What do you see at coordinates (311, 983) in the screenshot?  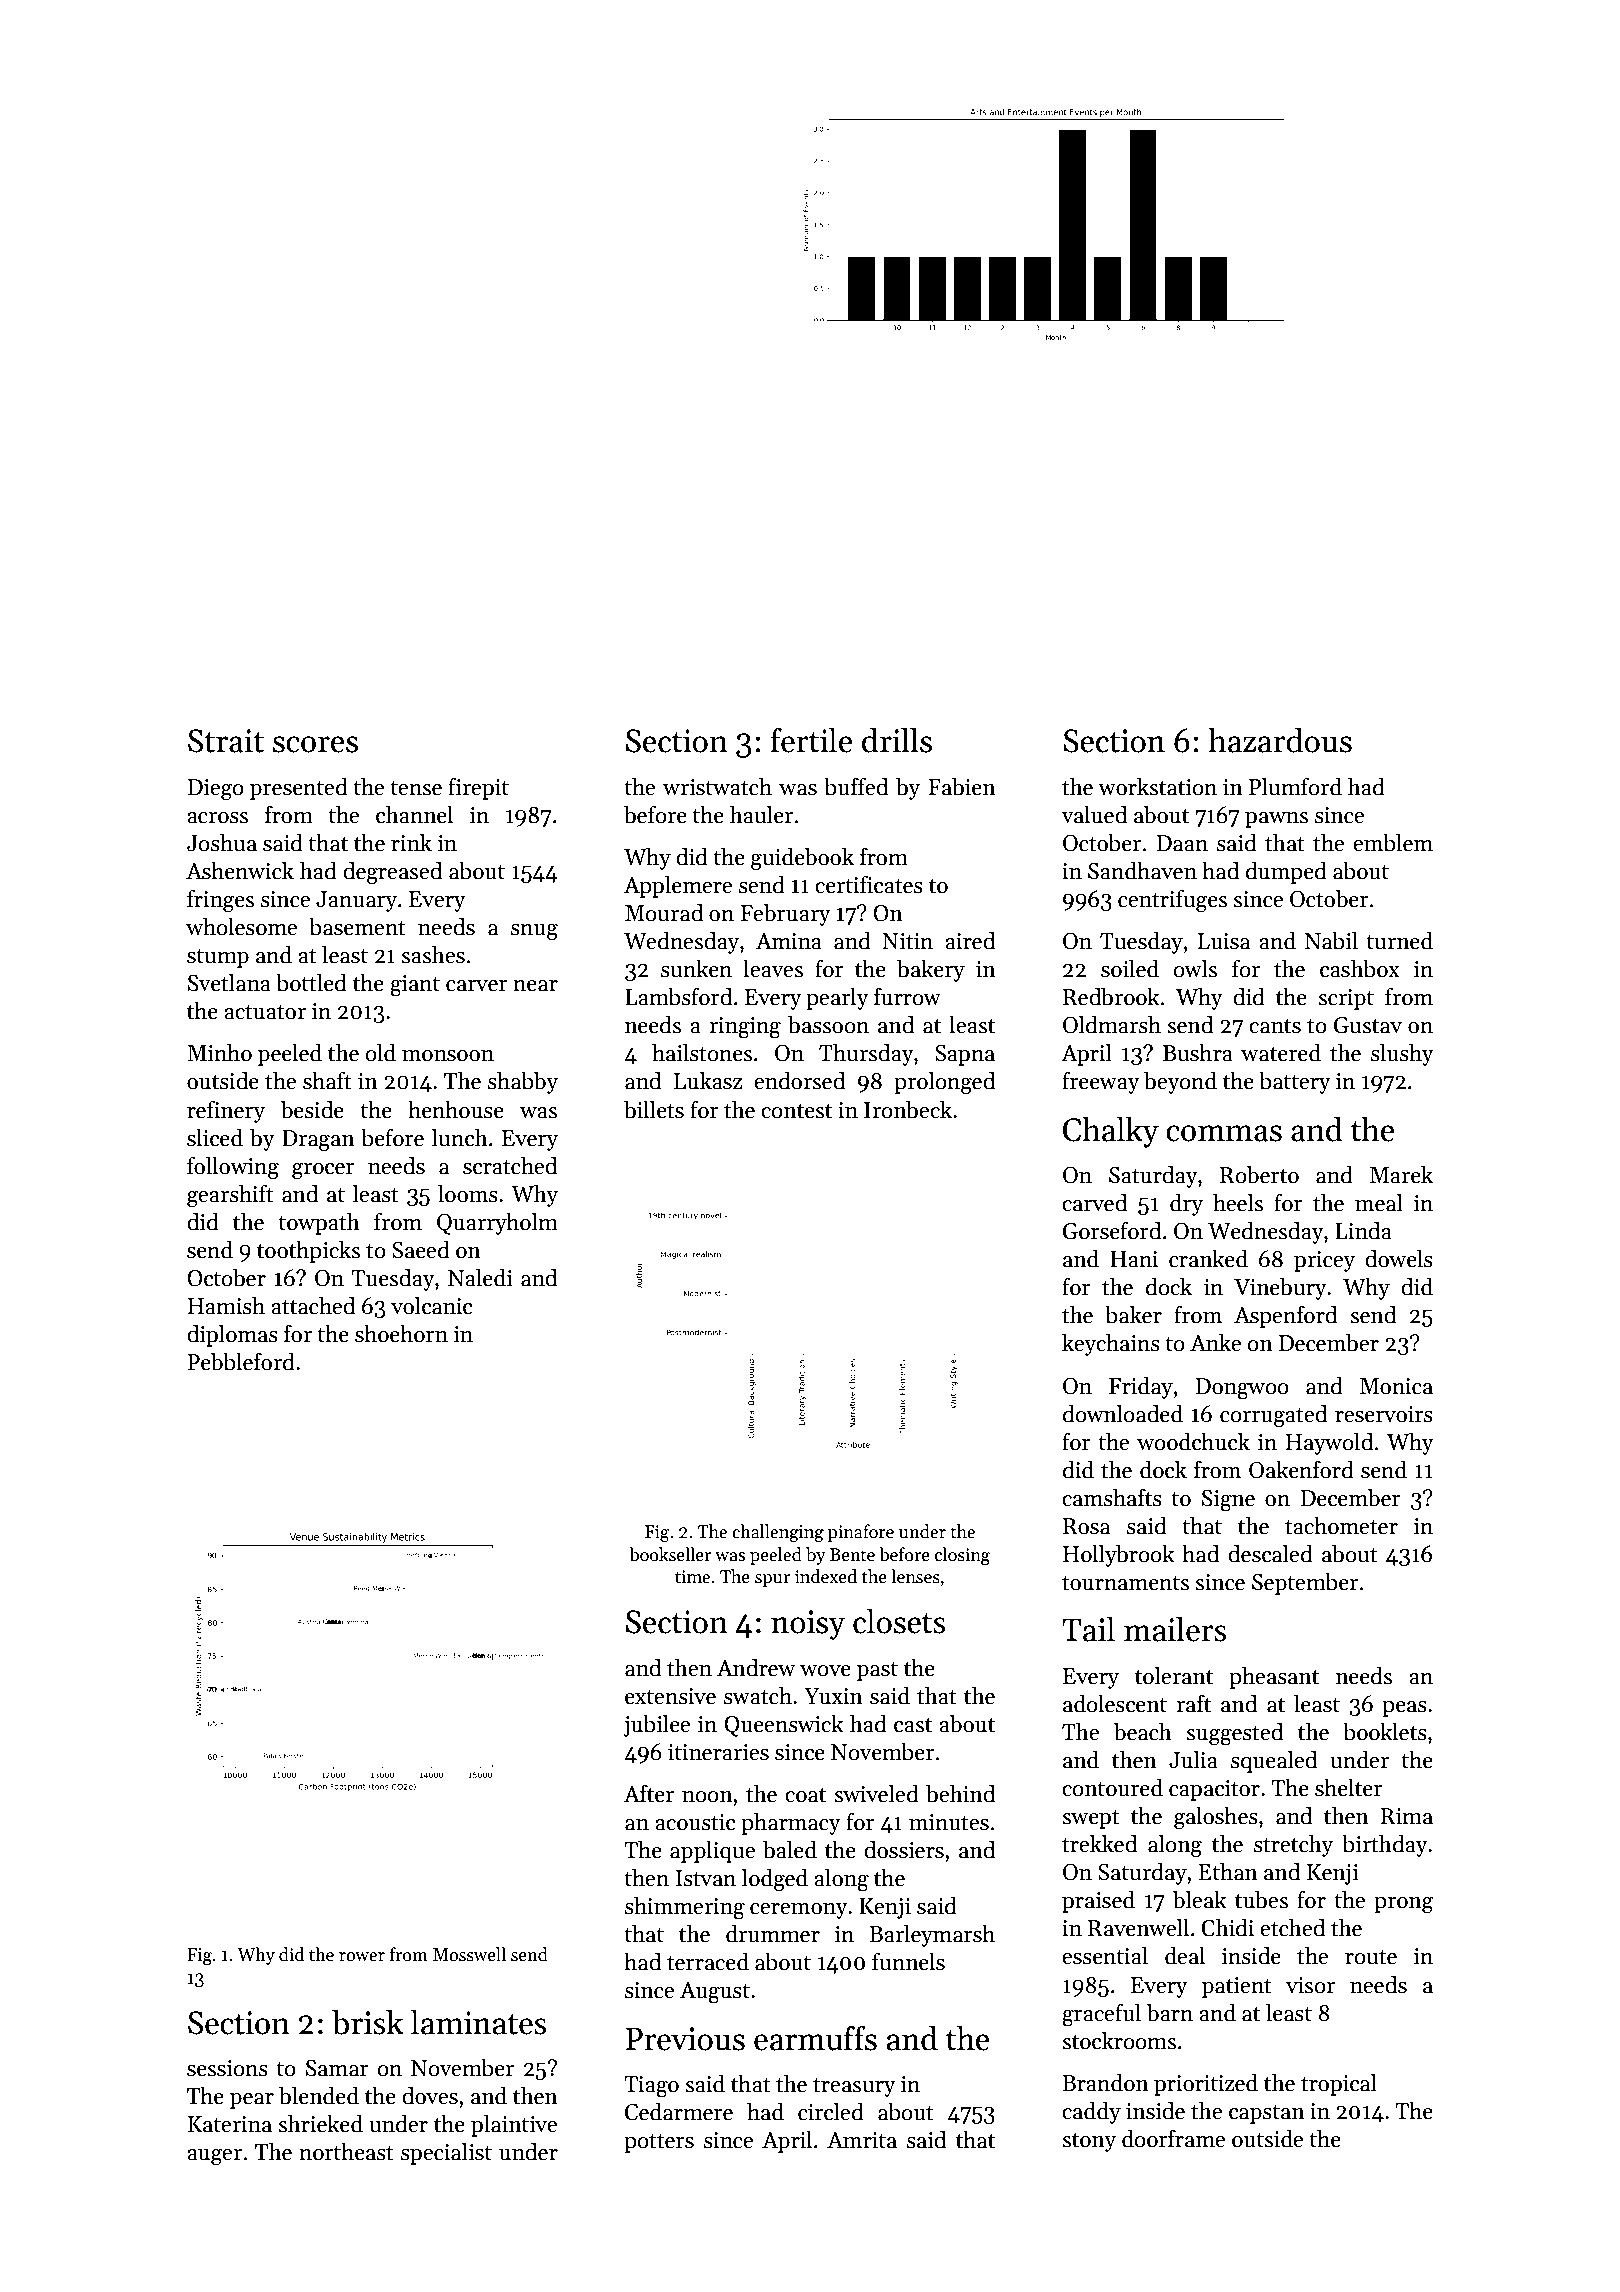 I see `bottled` at bounding box center [311, 983].
